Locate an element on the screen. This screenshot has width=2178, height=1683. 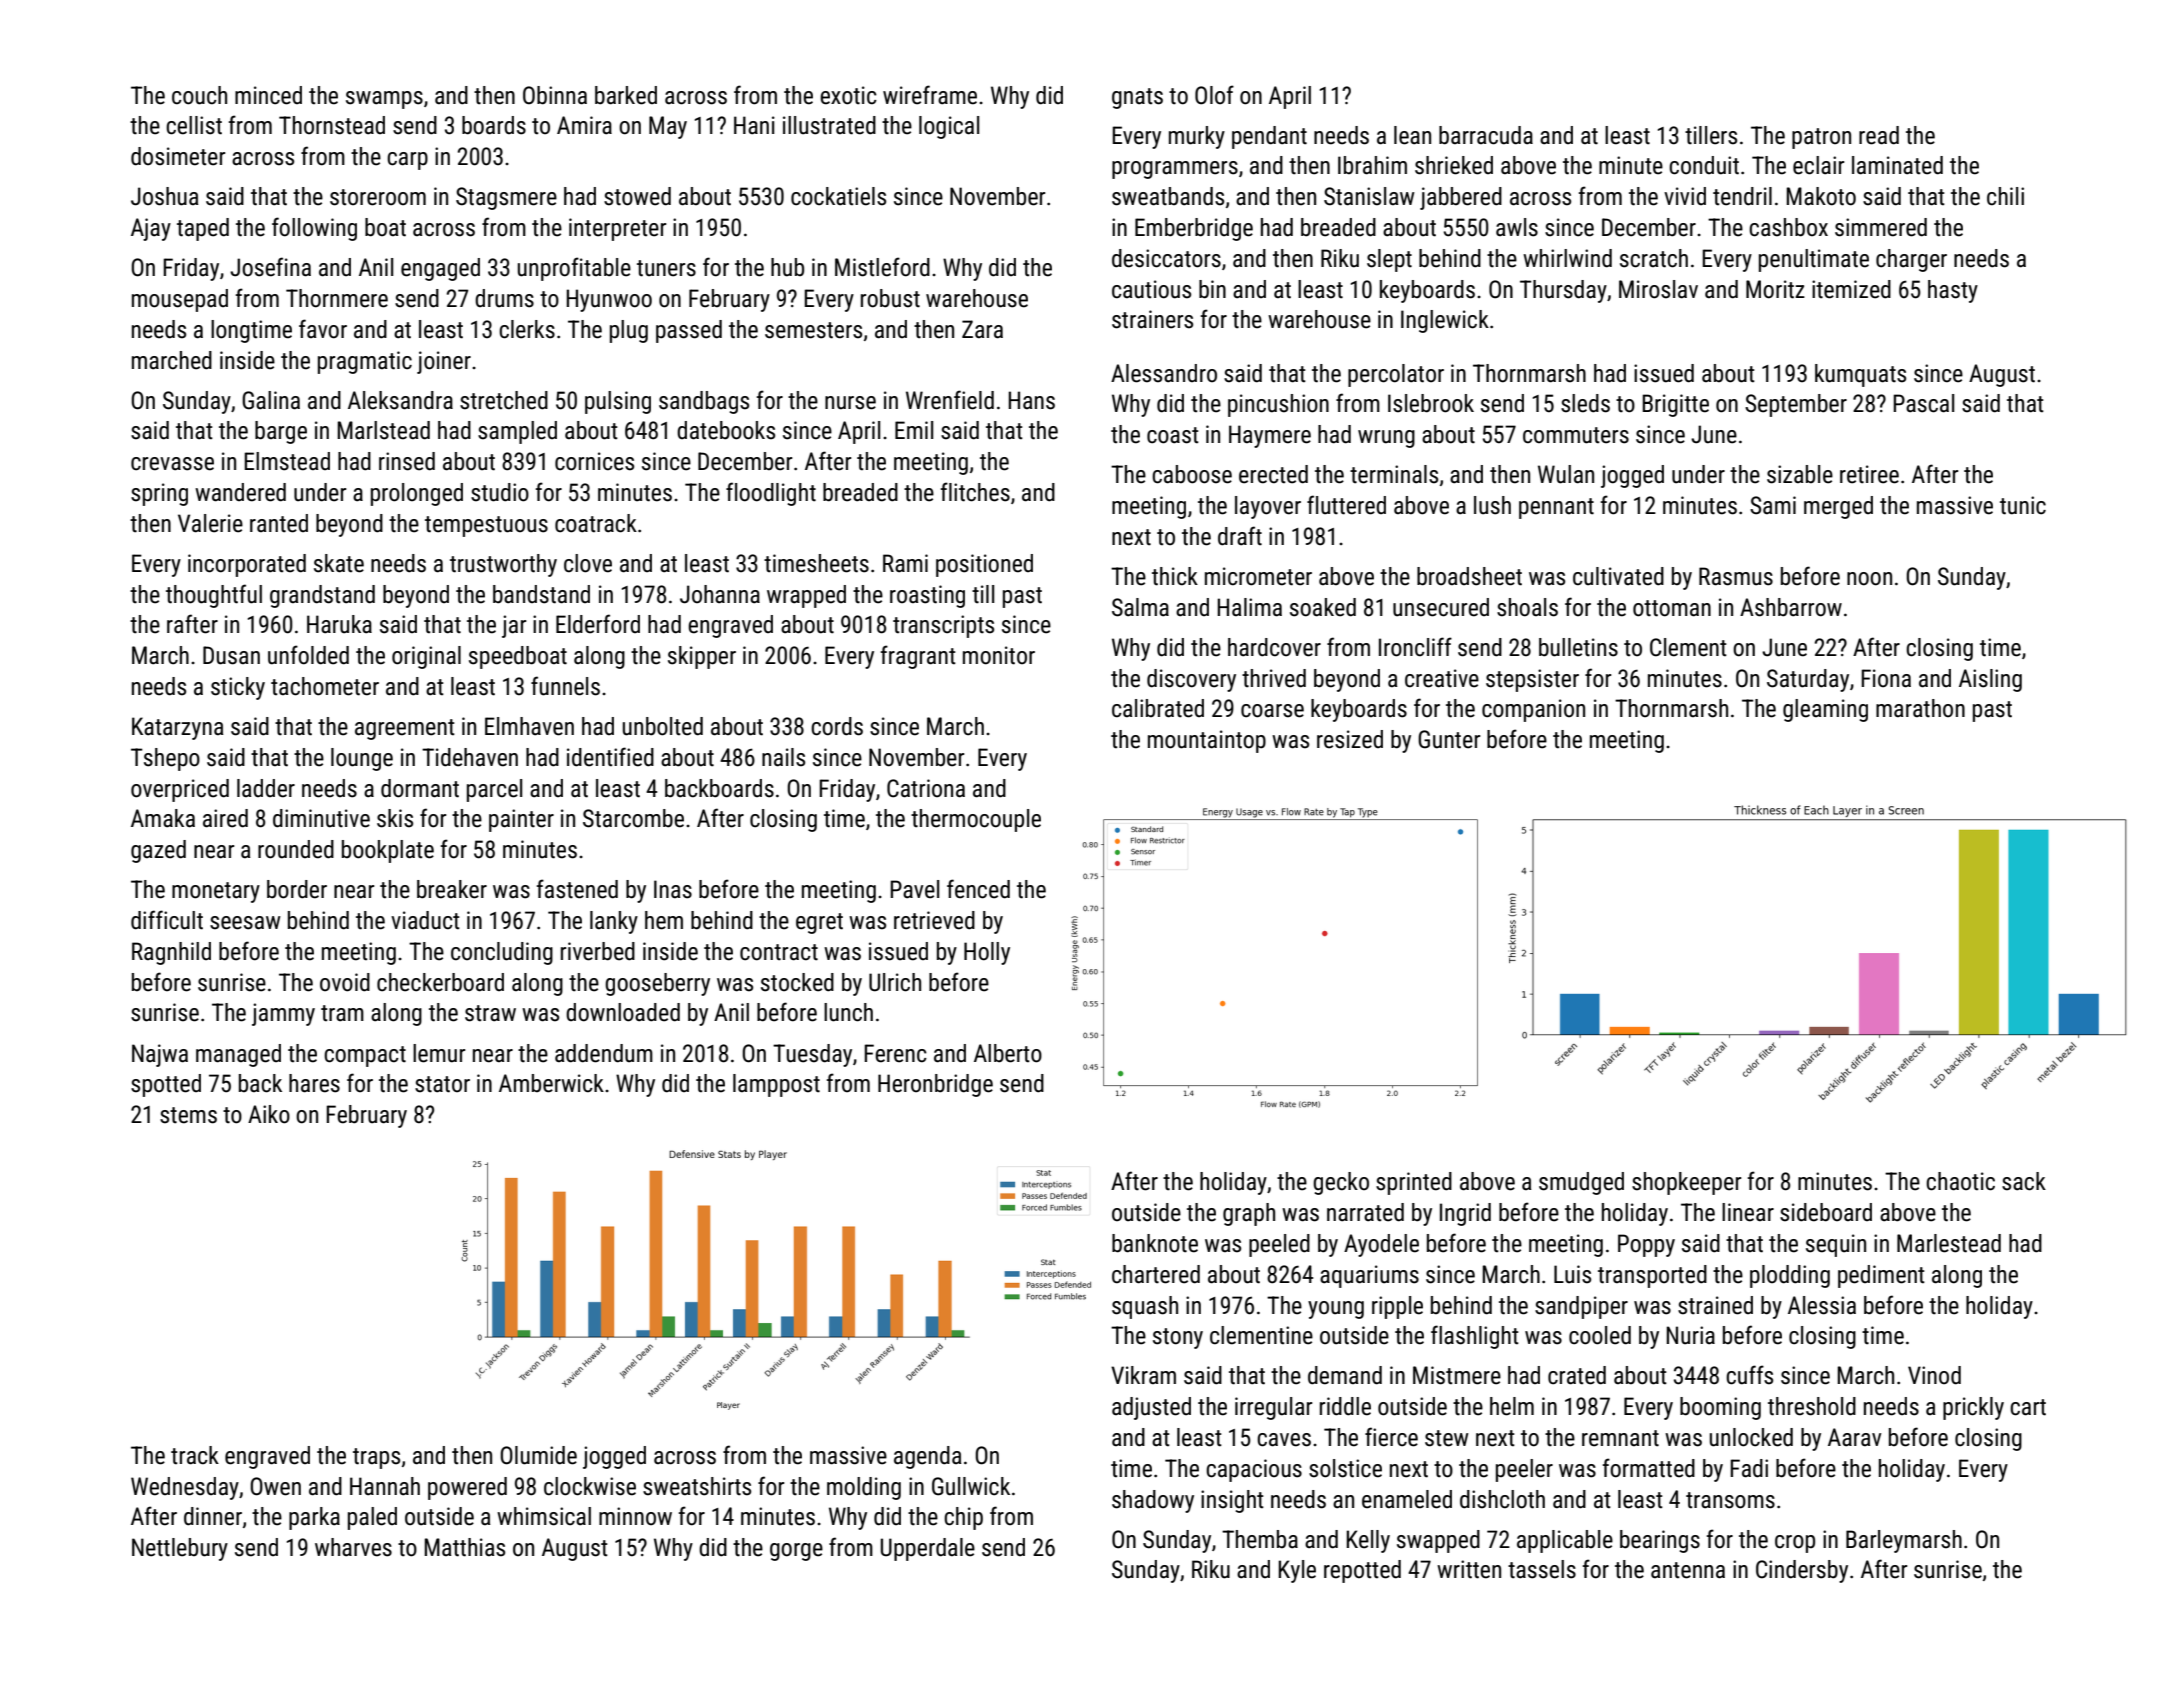
Nettlebury is located at coordinates (180, 1549).
